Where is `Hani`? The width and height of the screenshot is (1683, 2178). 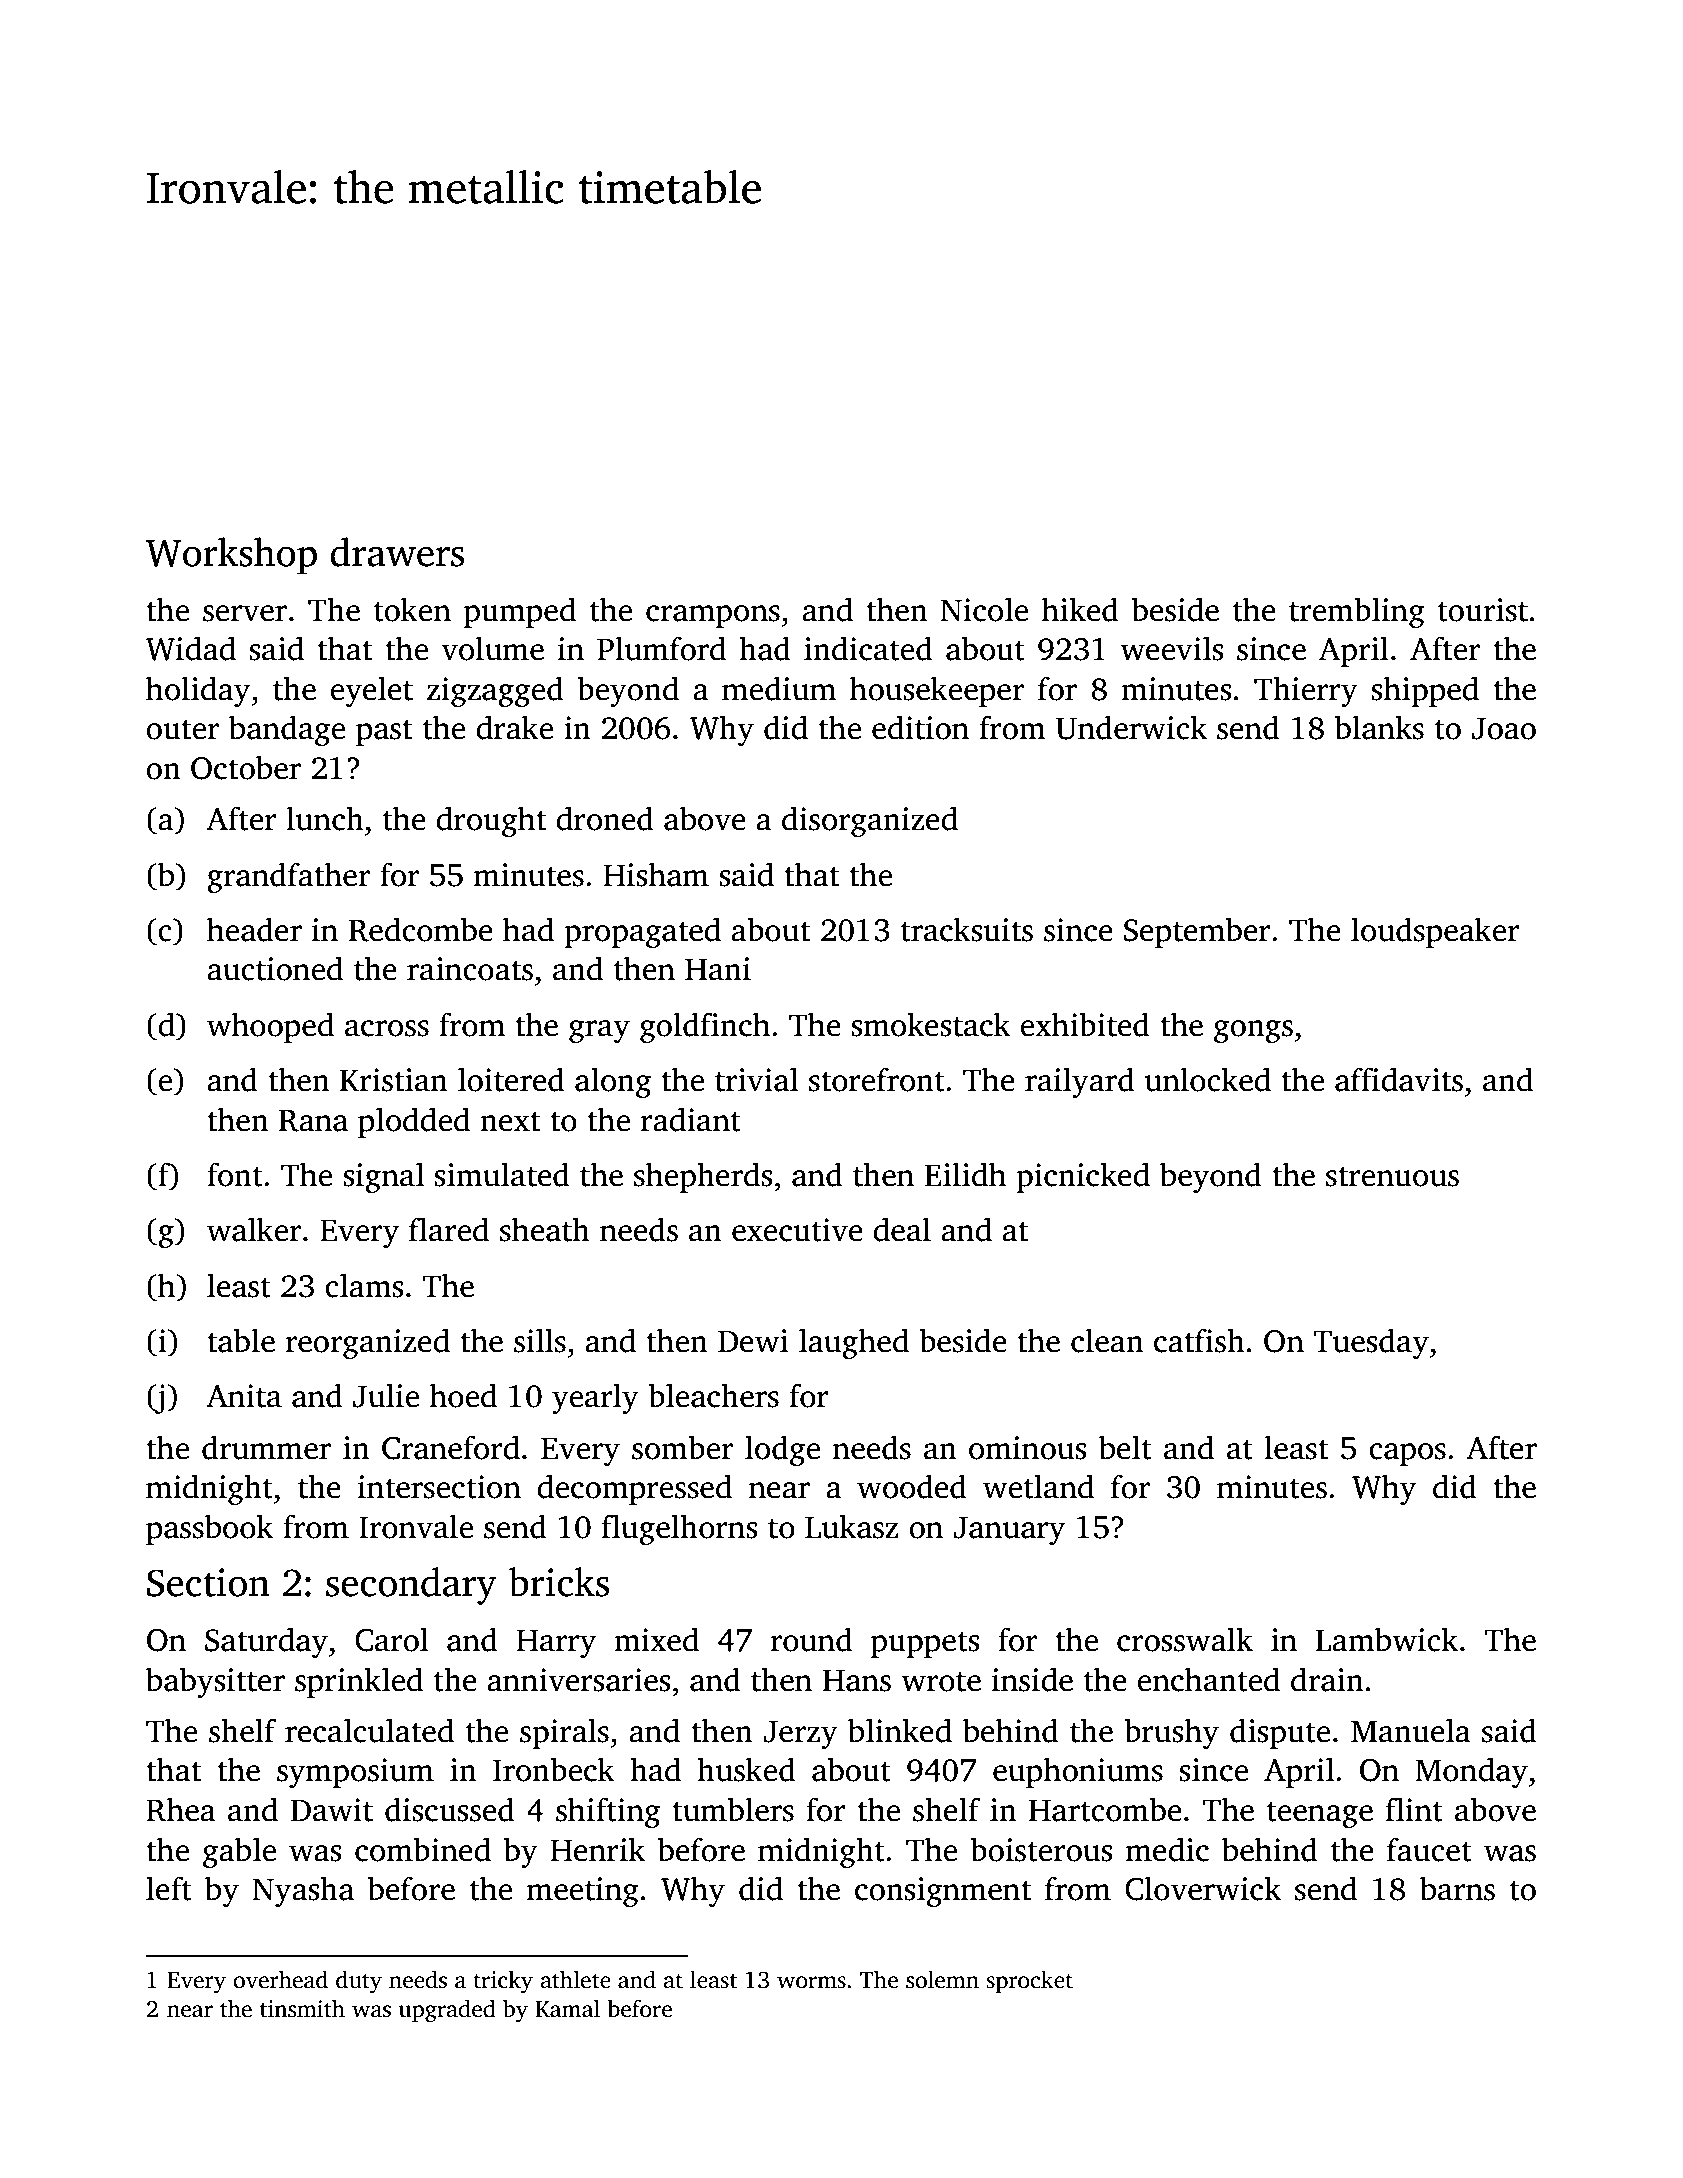 Hani is located at coordinates (718, 969).
